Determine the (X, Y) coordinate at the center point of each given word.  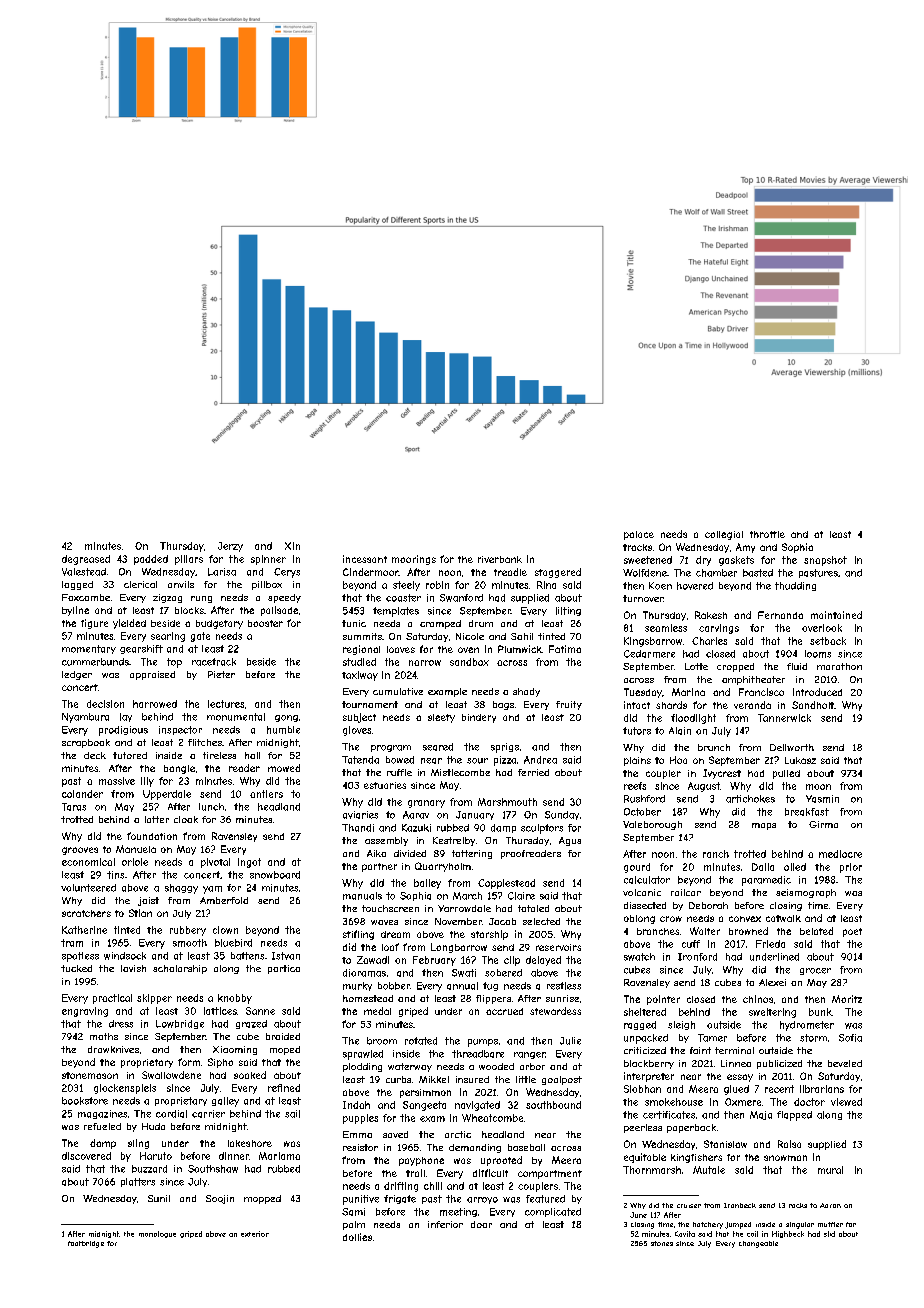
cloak (186, 819)
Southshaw (213, 1169)
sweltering (772, 1013)
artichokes (750, 799)
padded (151, 560)
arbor (532, 1066)
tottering (472, 854)
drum (481, 623)
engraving (85, 1012)
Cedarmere (649, 654)
